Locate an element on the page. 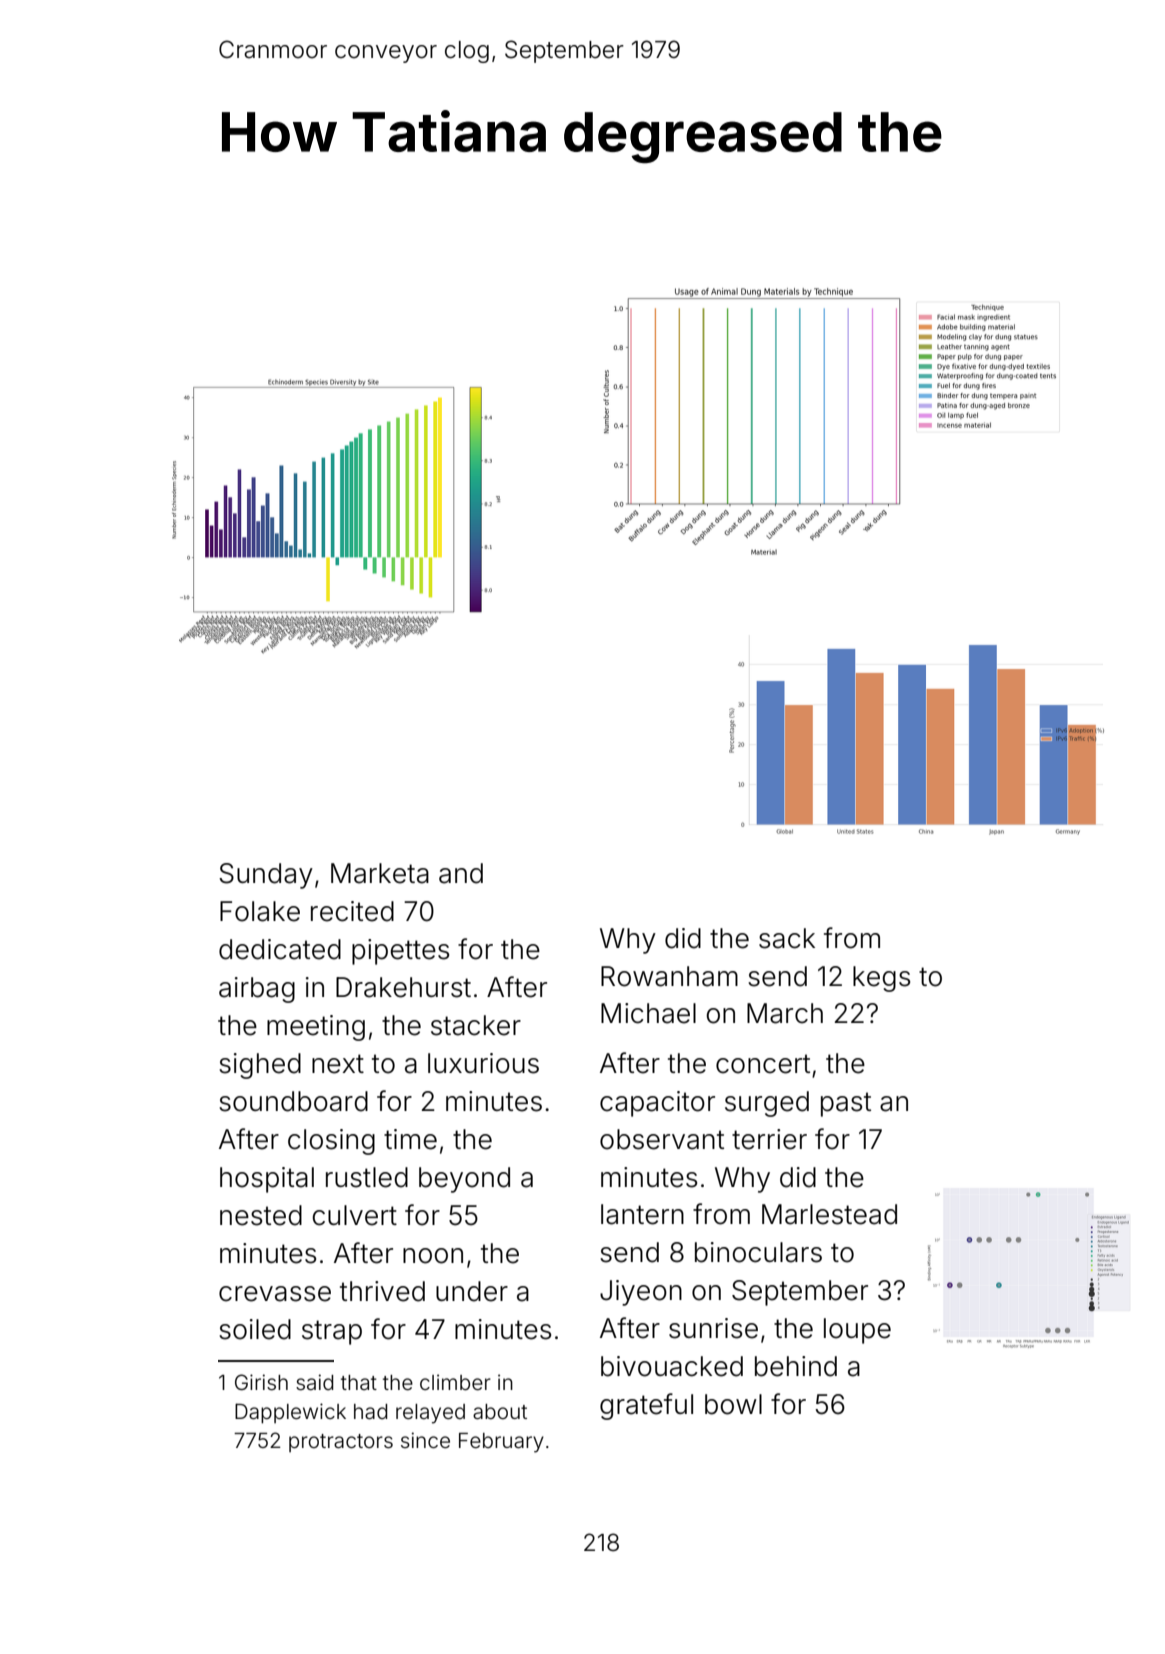 This page has width=1165, height=1654. Jiyeon is located at coordinates (641, 1293).
